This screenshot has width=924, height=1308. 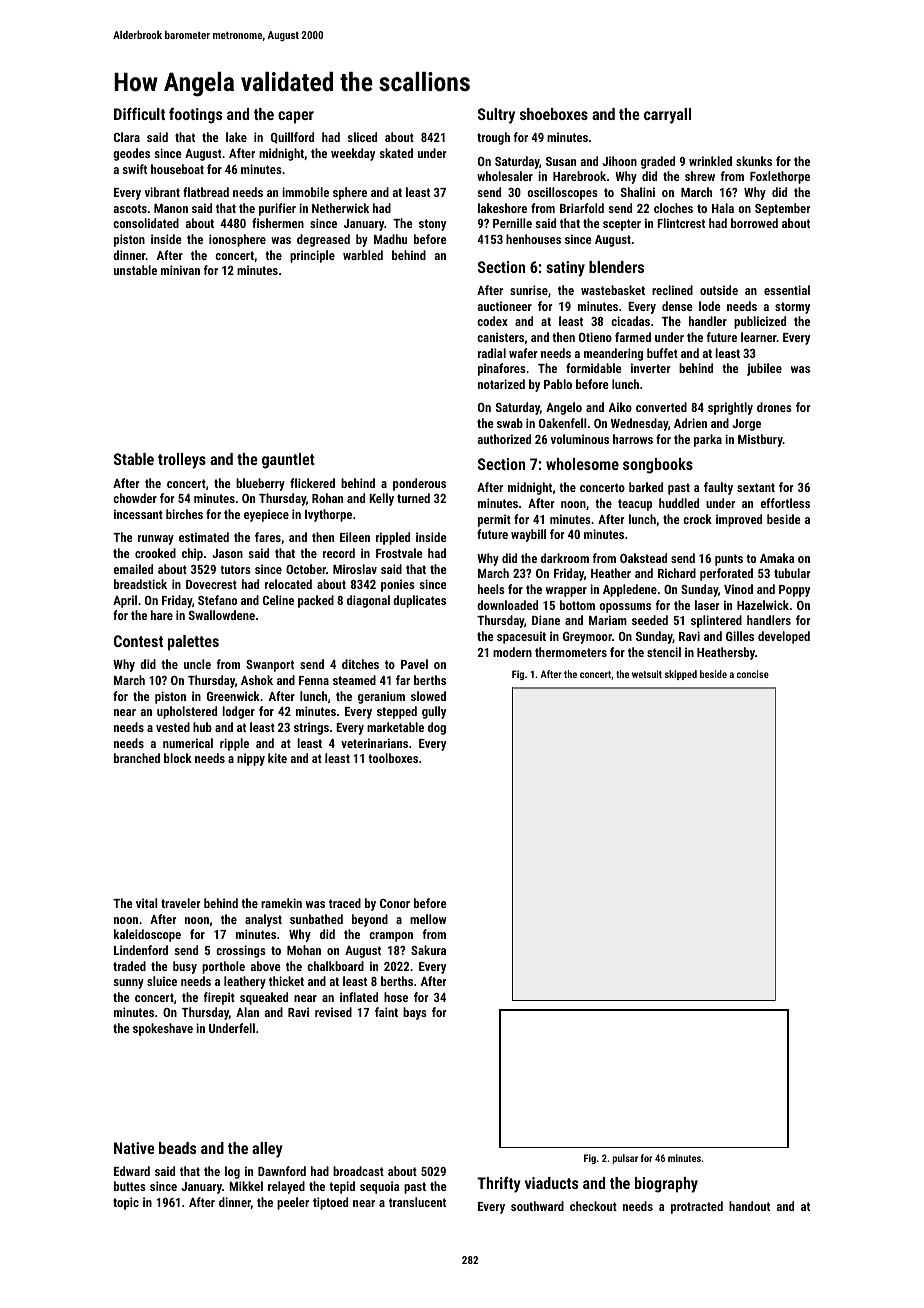 I want to click on incessant, so click(x=138, y=514).
